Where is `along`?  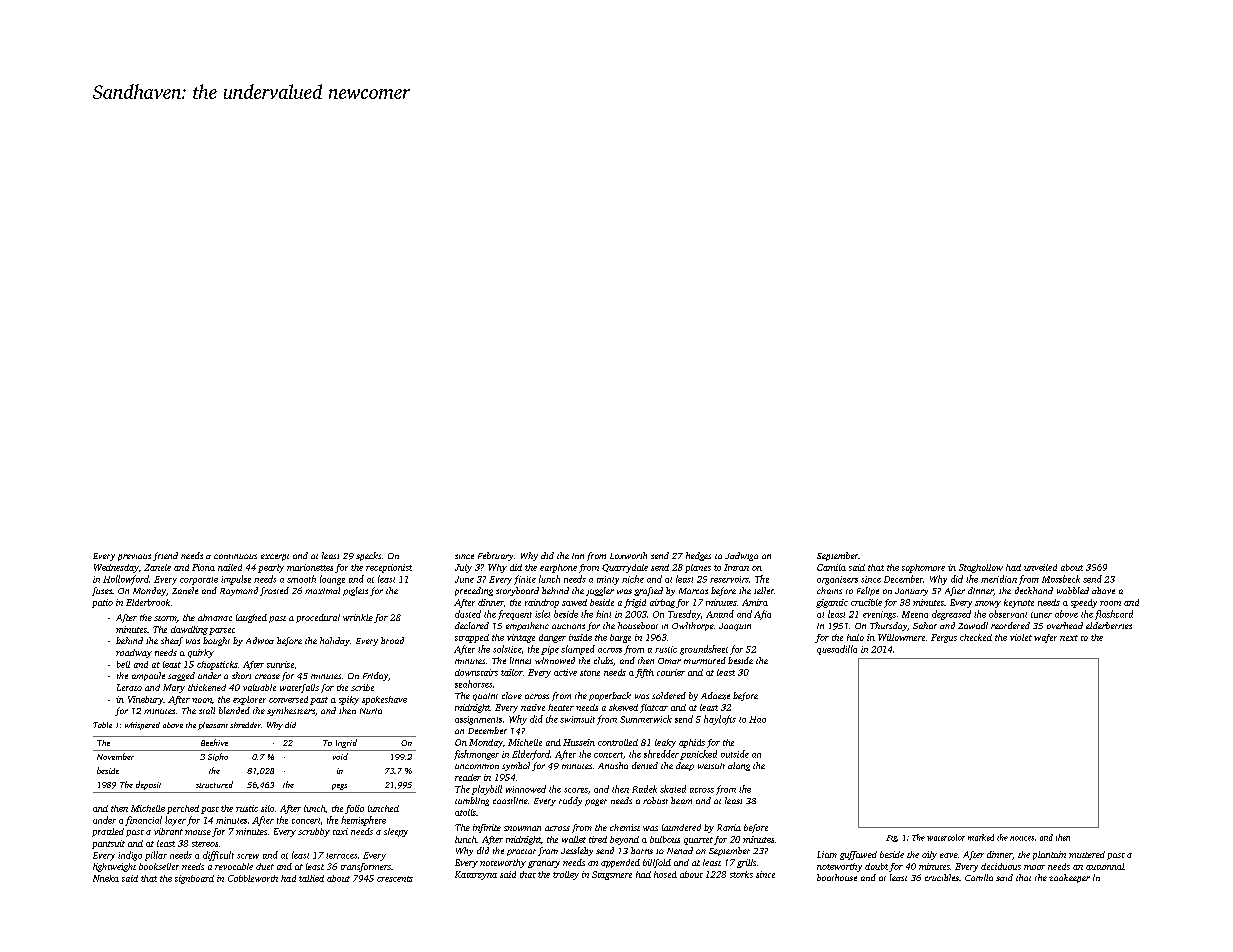
along is located at coordinates (739, 766).
